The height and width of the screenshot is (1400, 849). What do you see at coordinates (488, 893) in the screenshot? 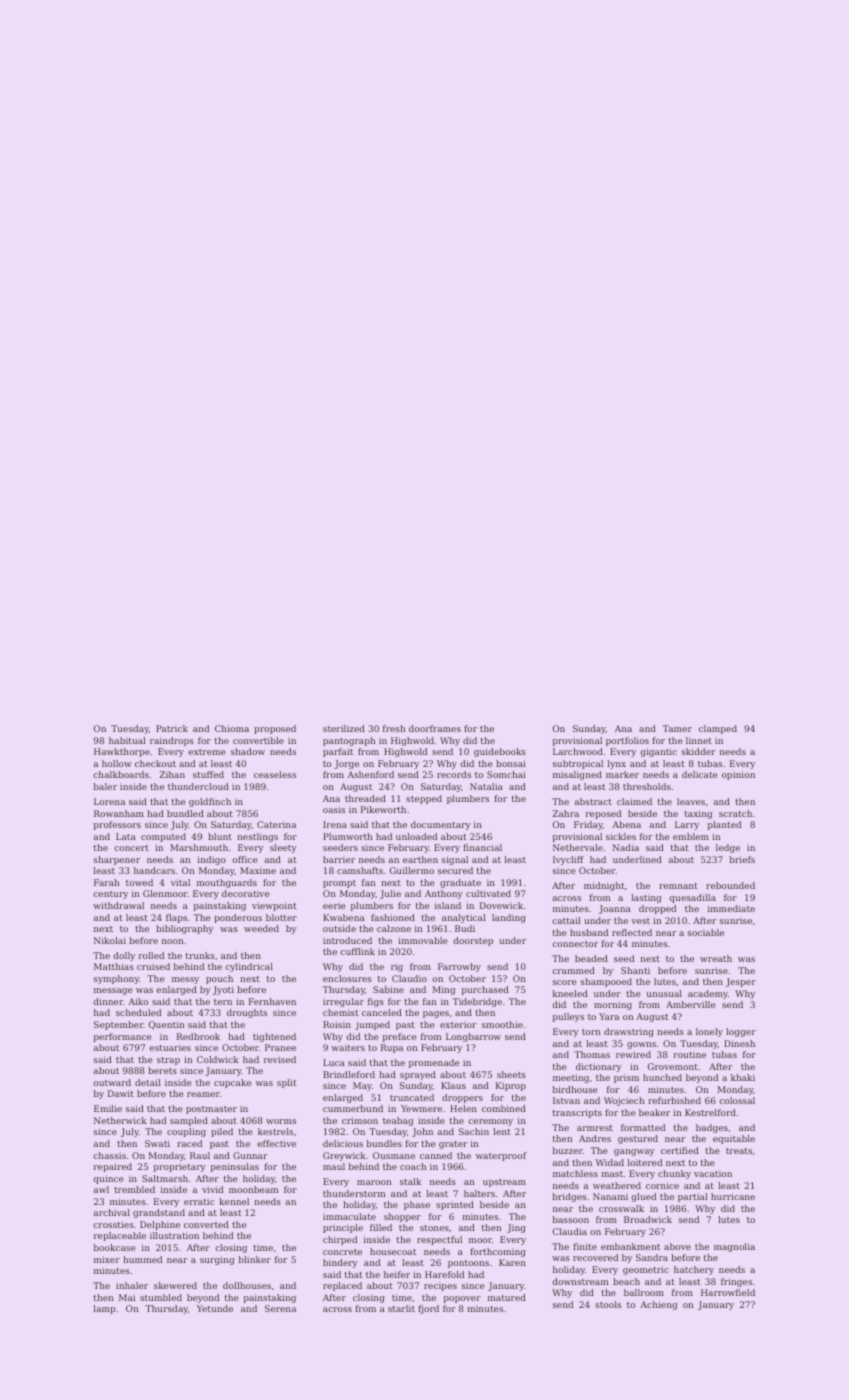
I see `cultivated` at bounding box center [488, 893].
